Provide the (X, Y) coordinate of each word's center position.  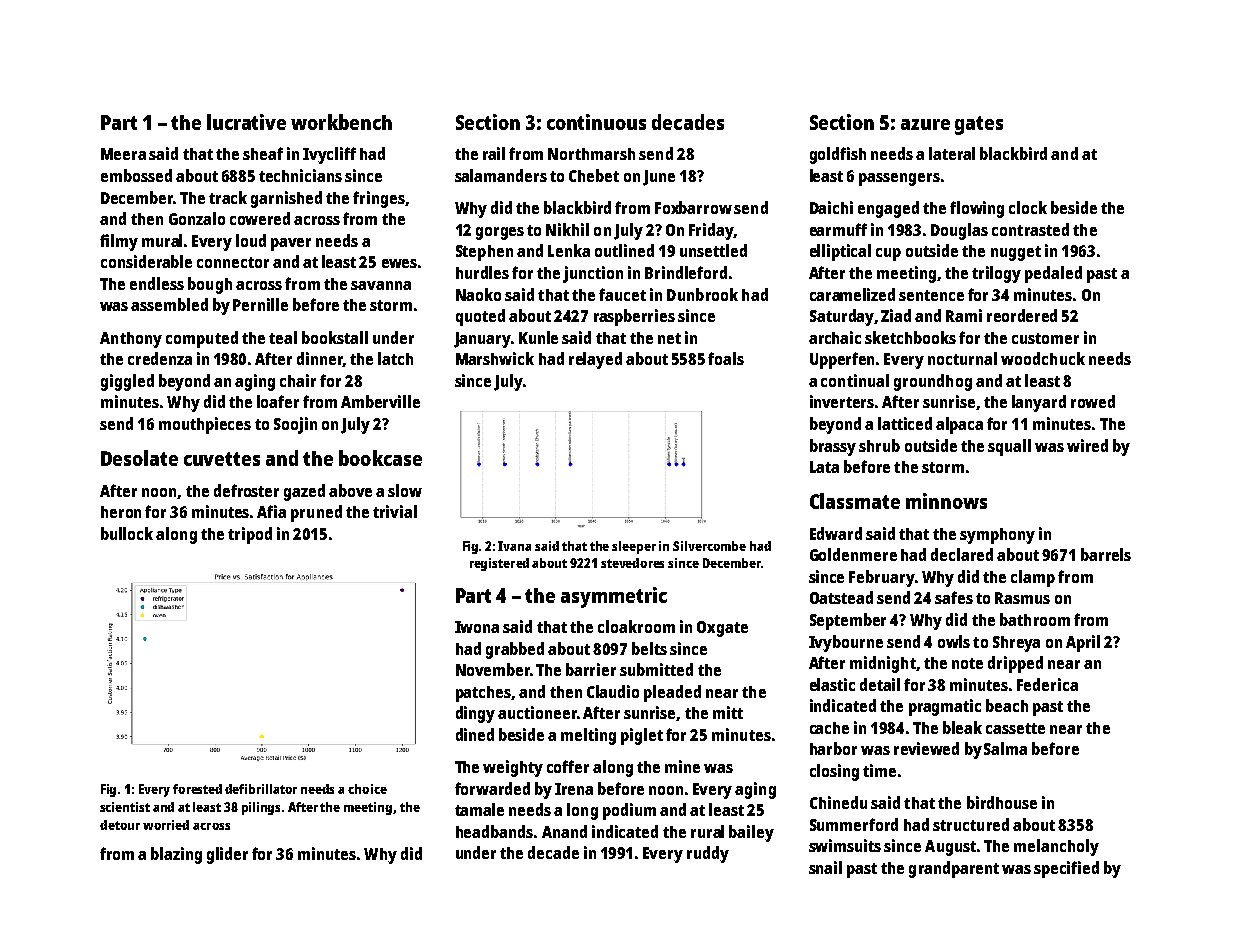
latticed (905, 423)
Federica (1047, 684)
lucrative (246, 122)
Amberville (380, 401)
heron (121, 512)
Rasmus (1022, 598)
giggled (127, 382)
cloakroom (636, 626)
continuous (596, 122)
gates (979, 125)
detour (120, 825)
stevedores (632, 563)
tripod (250, 535)
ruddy (708, 854)
